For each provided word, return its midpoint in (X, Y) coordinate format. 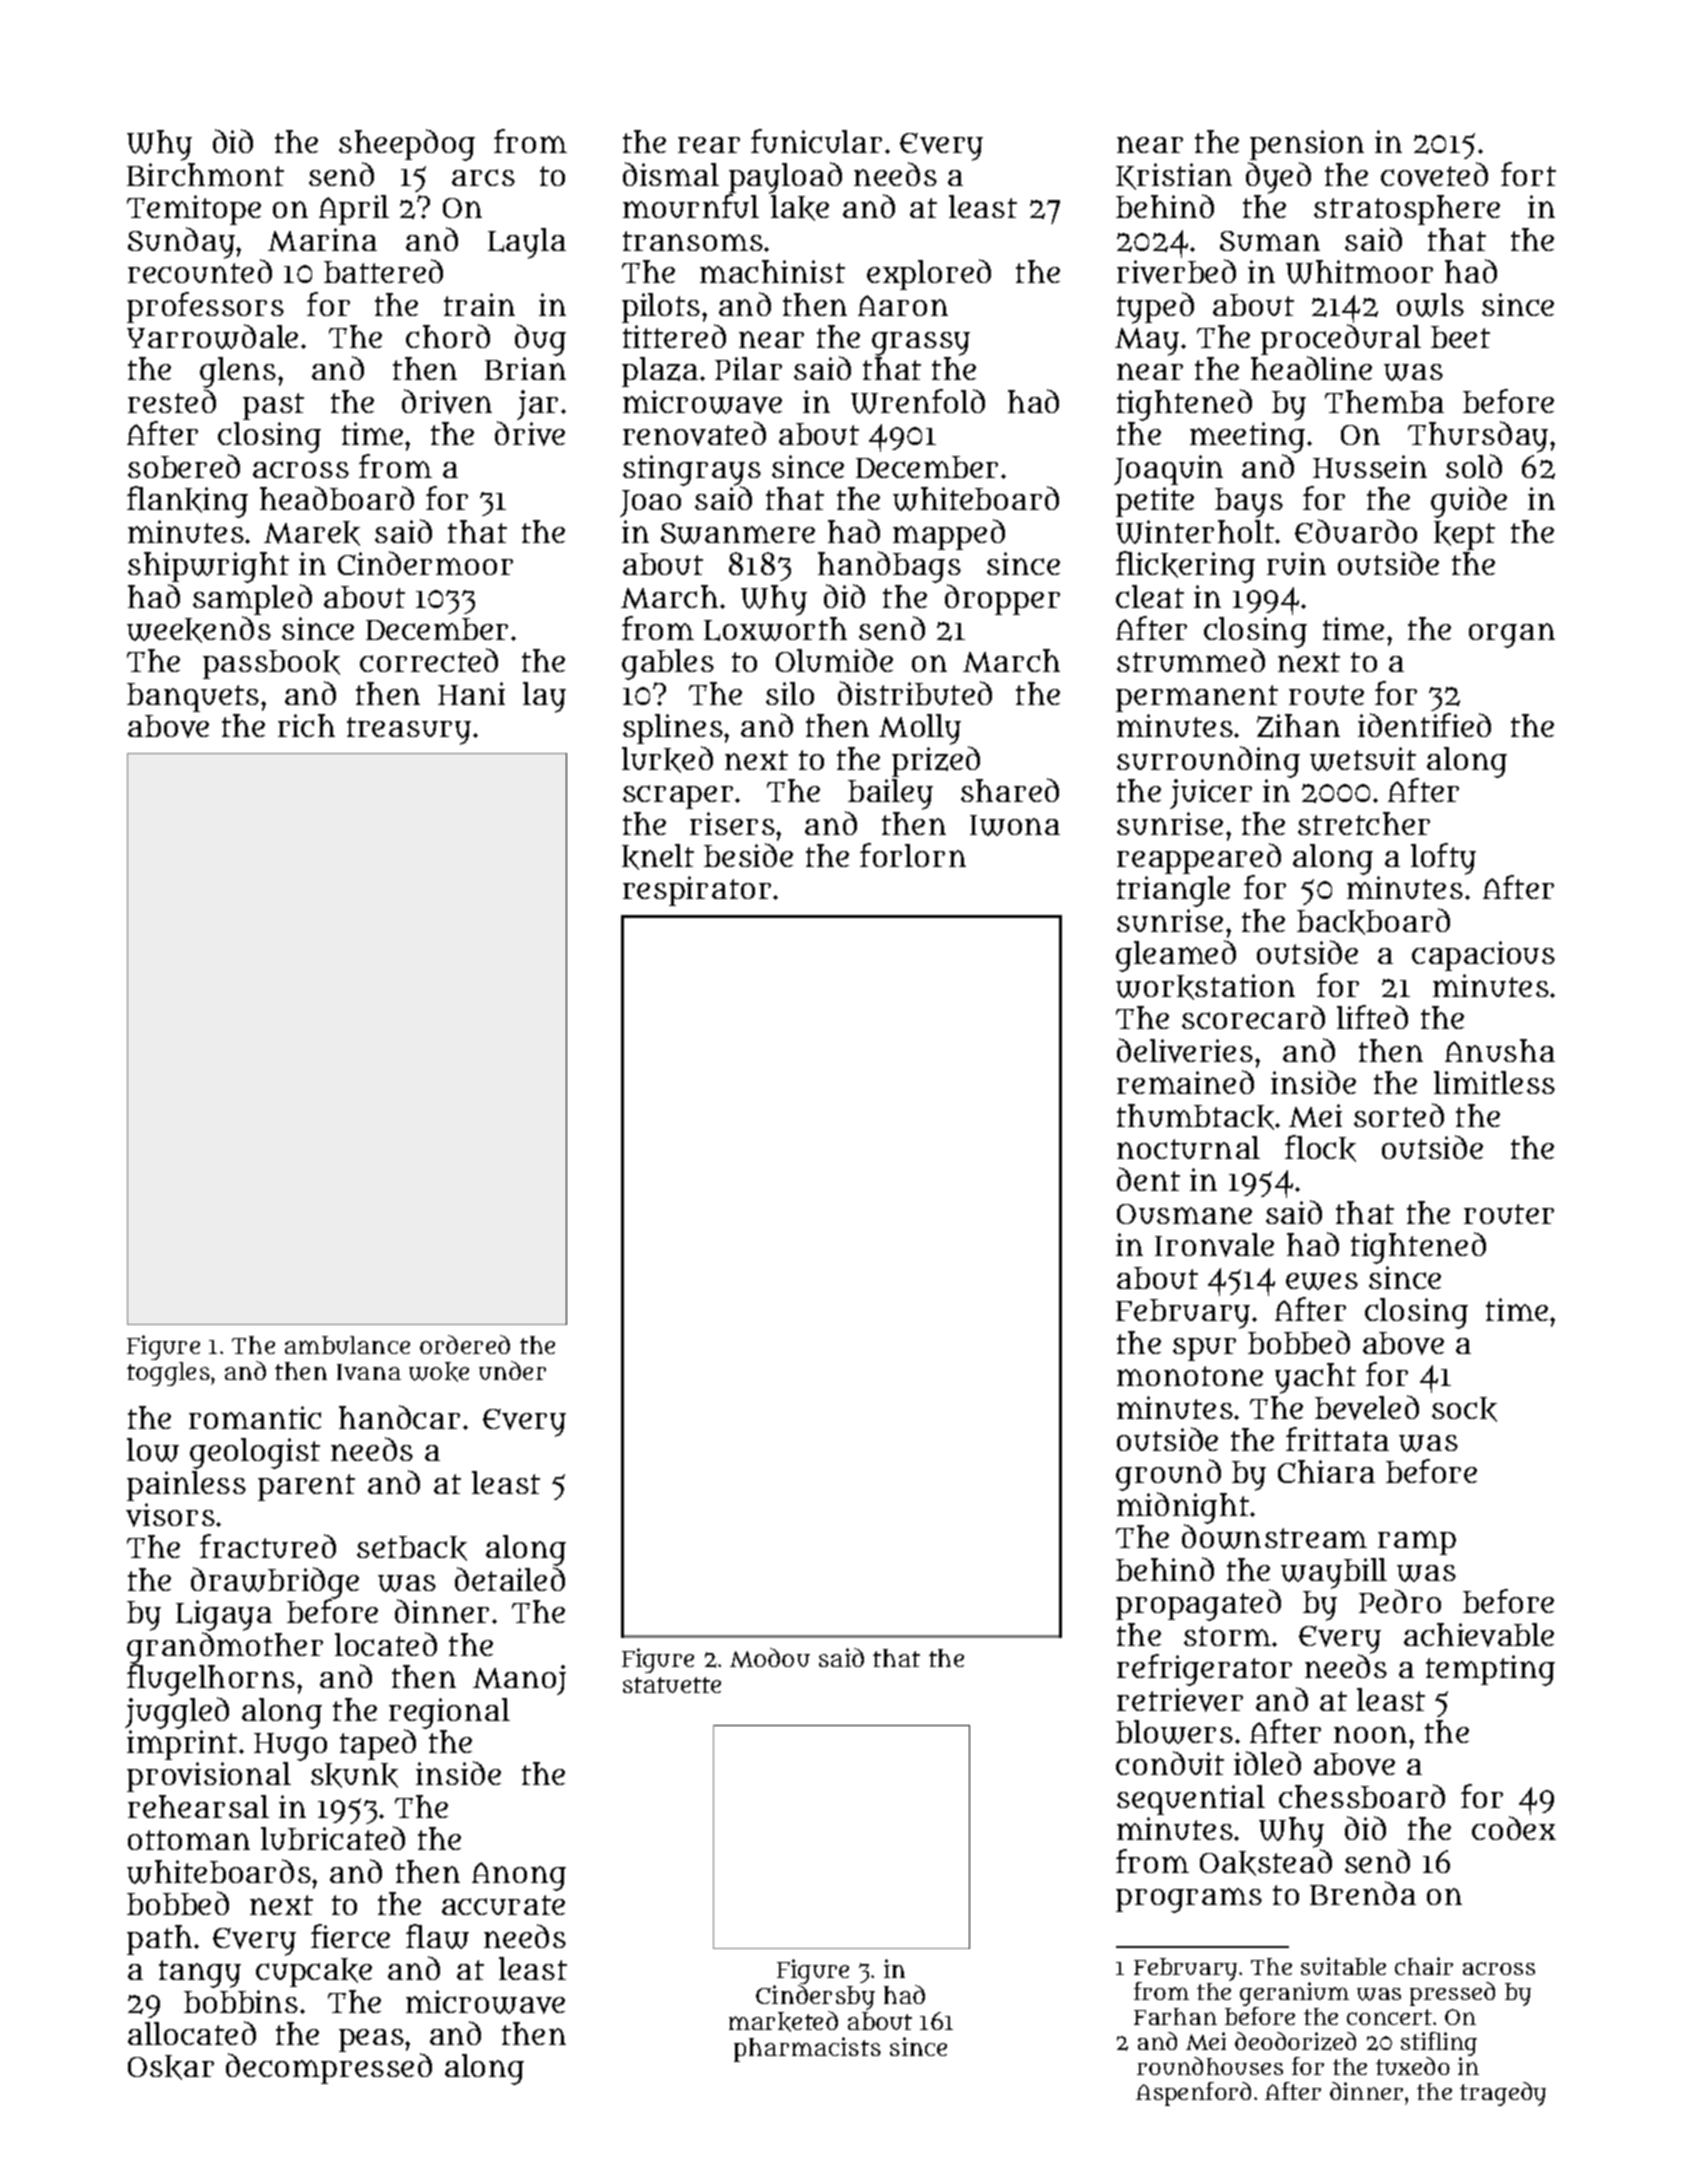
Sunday (181, 243)
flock (1320, 1148)
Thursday (1478, 437)
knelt (658, 857)
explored (929, 274)
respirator (697, 891)
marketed (783, 2021)
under (512, 1370)
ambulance (347, 1345)
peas (371, 2040)
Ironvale (1214, 1245)
